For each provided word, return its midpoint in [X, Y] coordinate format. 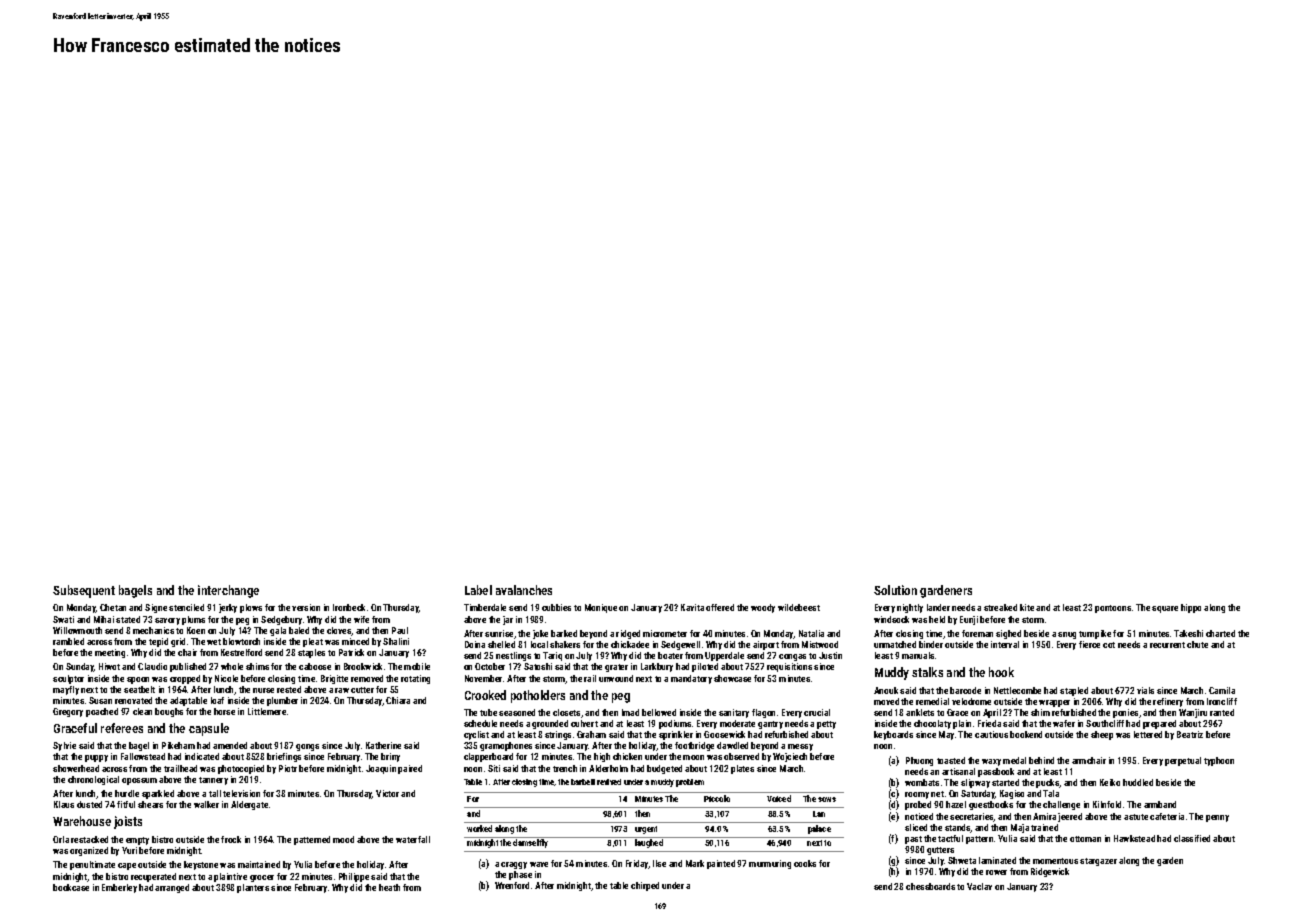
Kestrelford [241, 652]
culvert [584, 723]
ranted [1222, 712]
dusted [89, 804]
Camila [1222, 690]
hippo [1191, 608]
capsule [209, 729]
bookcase [71, 887]
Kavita [692, 607]
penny [1217, 818]
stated [128, 619]
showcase [732, 678]
